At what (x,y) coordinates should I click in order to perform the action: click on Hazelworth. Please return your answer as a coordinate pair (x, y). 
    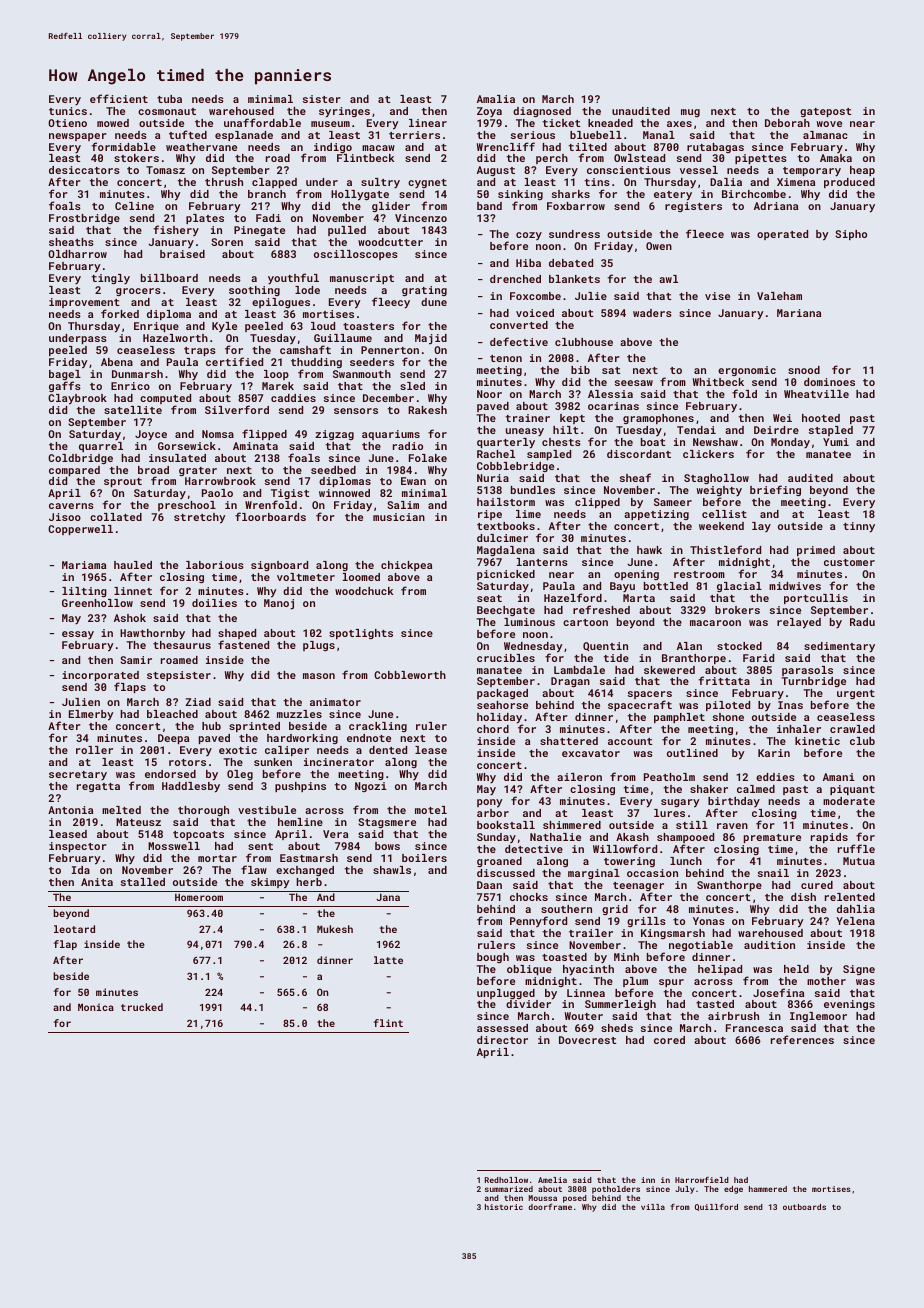
    Looking at the image, I should click on (175, 338).
